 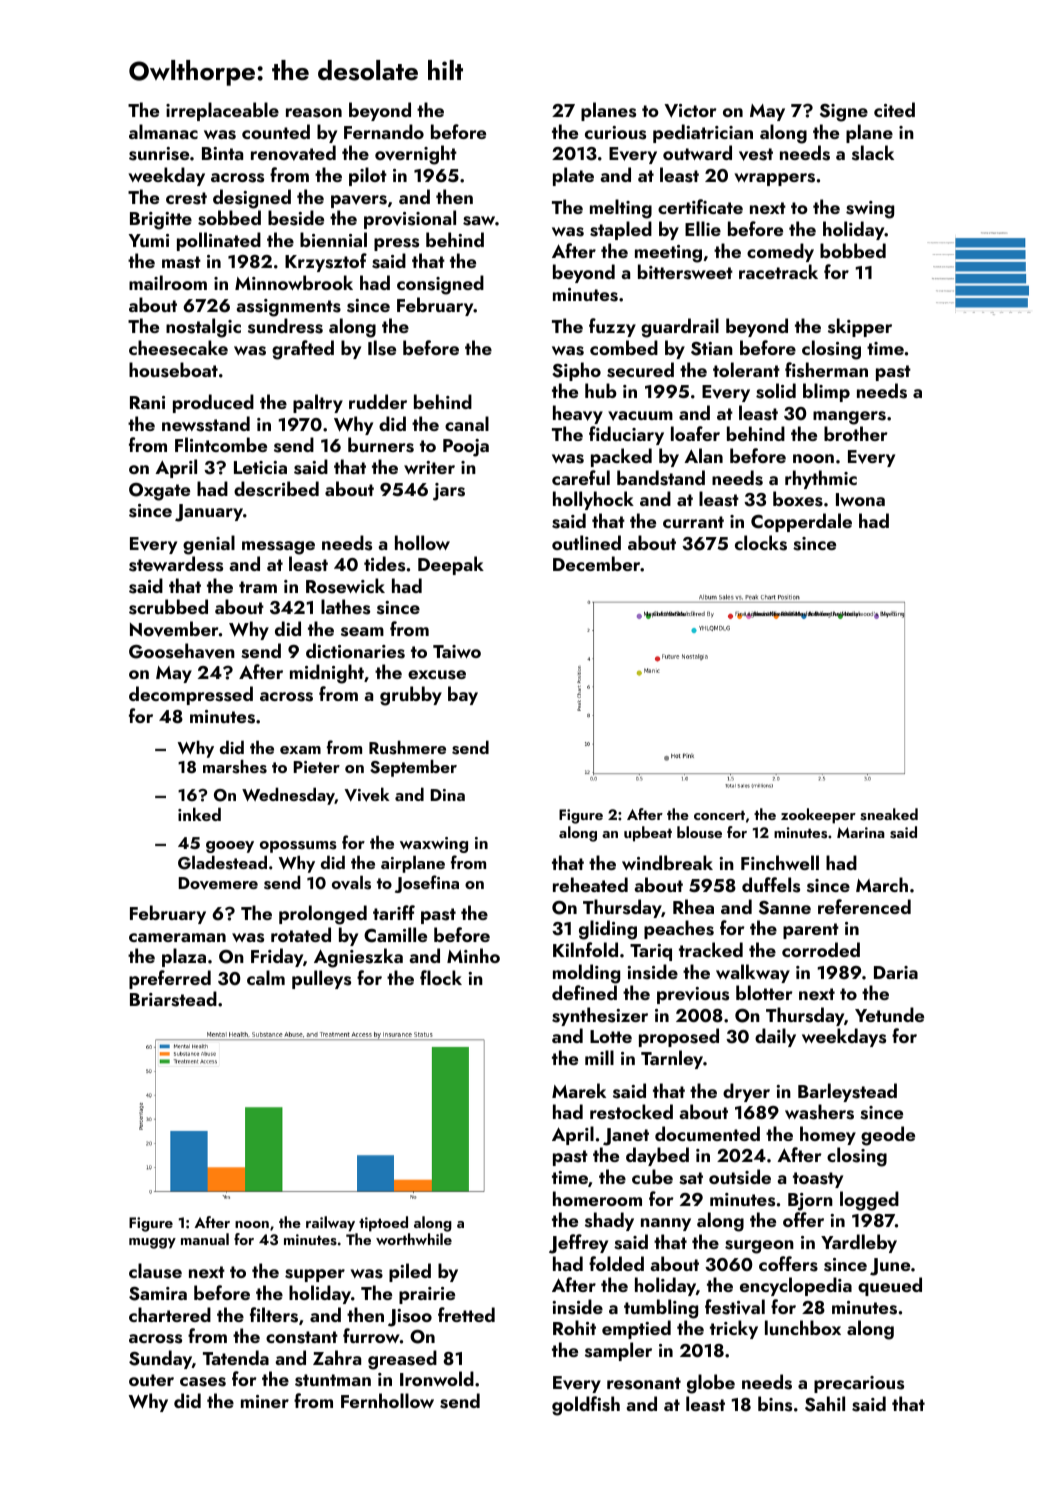 What do you see at coordinates (600, 1016) in the screenshot?
I see `synthesizer` at bounding box center [600, 1016].
